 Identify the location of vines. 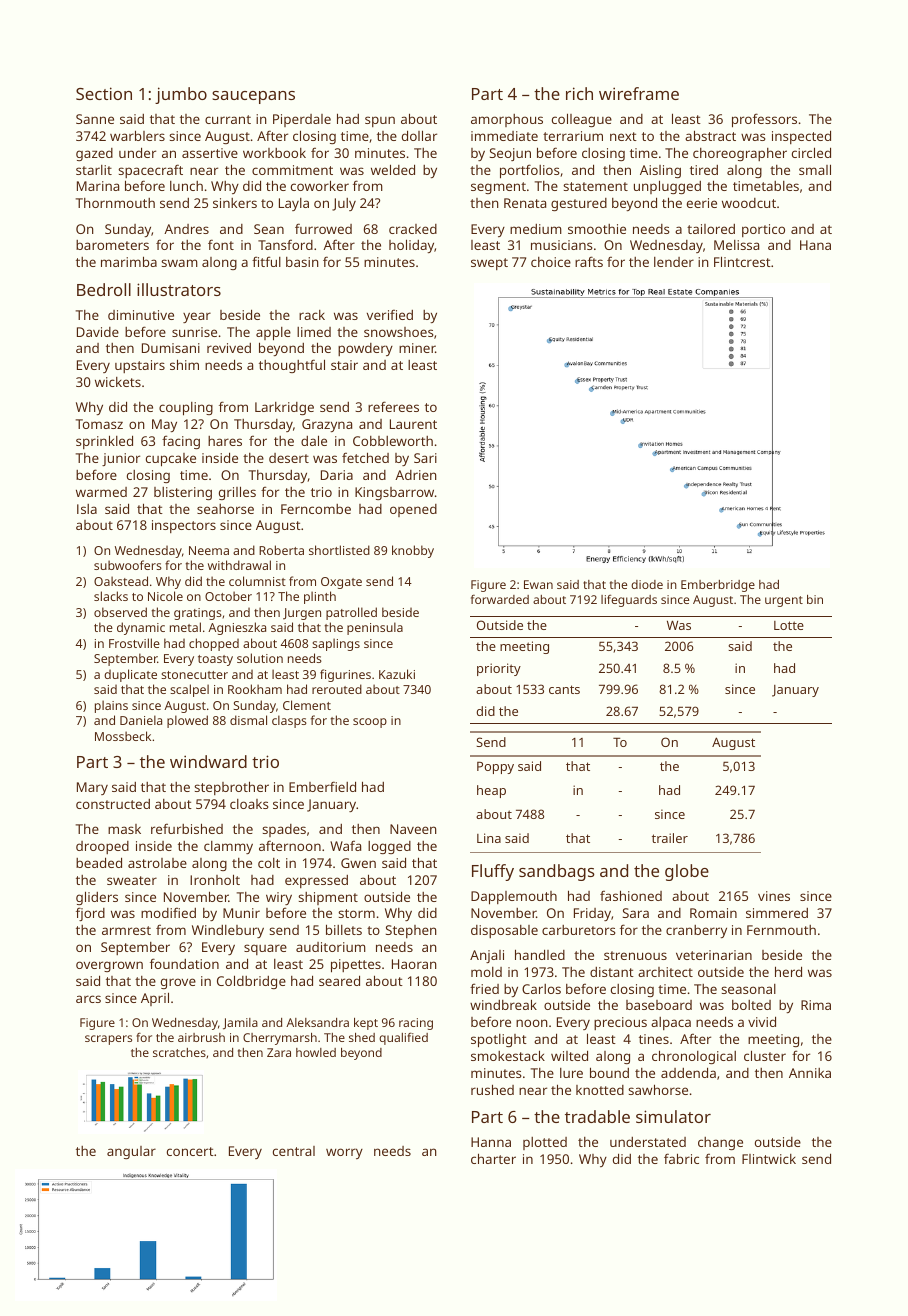
(774, 896).
